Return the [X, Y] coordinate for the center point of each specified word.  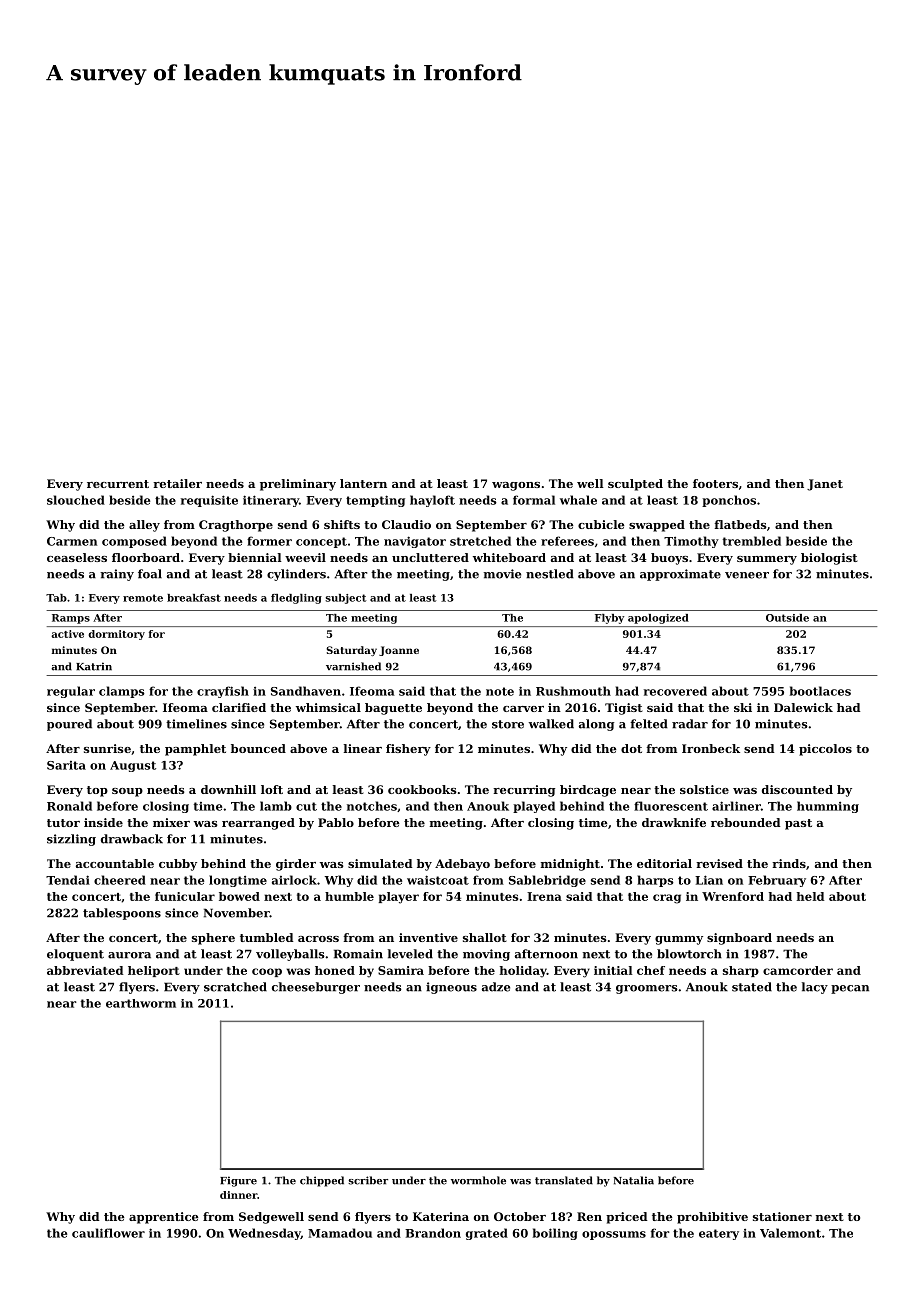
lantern [363, 483]
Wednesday [264, 1234]
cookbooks [422, 789]
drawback [132, 839]
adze [496, 987]
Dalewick [803, 707]
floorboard [146, 557]
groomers [647, 989]
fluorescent [671, 806]
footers [715, 483]
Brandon [433, 1233]
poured [69, 725]
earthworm [141, 1003]
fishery [408, 750]
